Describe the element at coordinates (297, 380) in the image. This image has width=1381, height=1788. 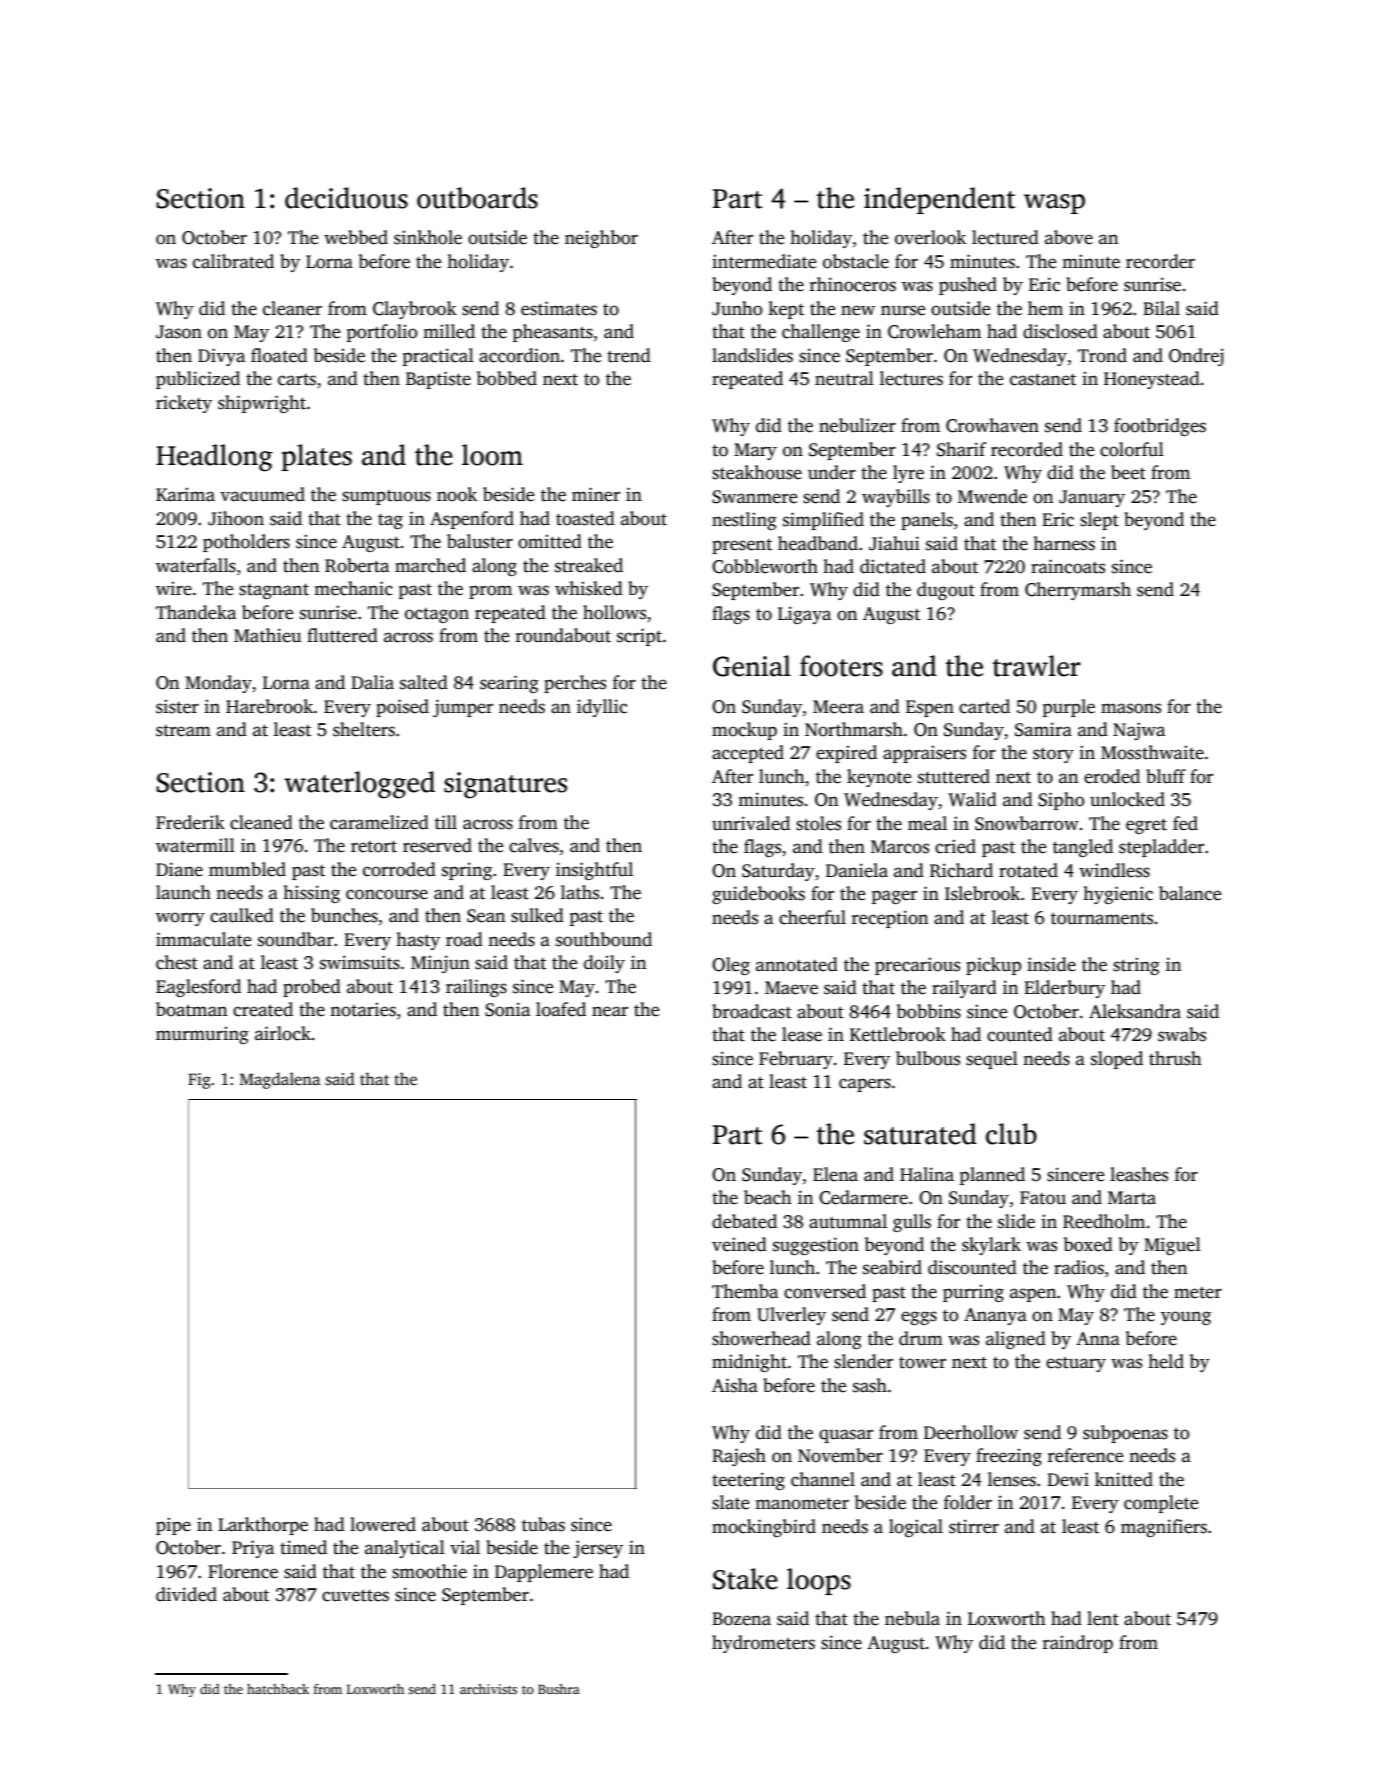
I see `carts` at that location.
